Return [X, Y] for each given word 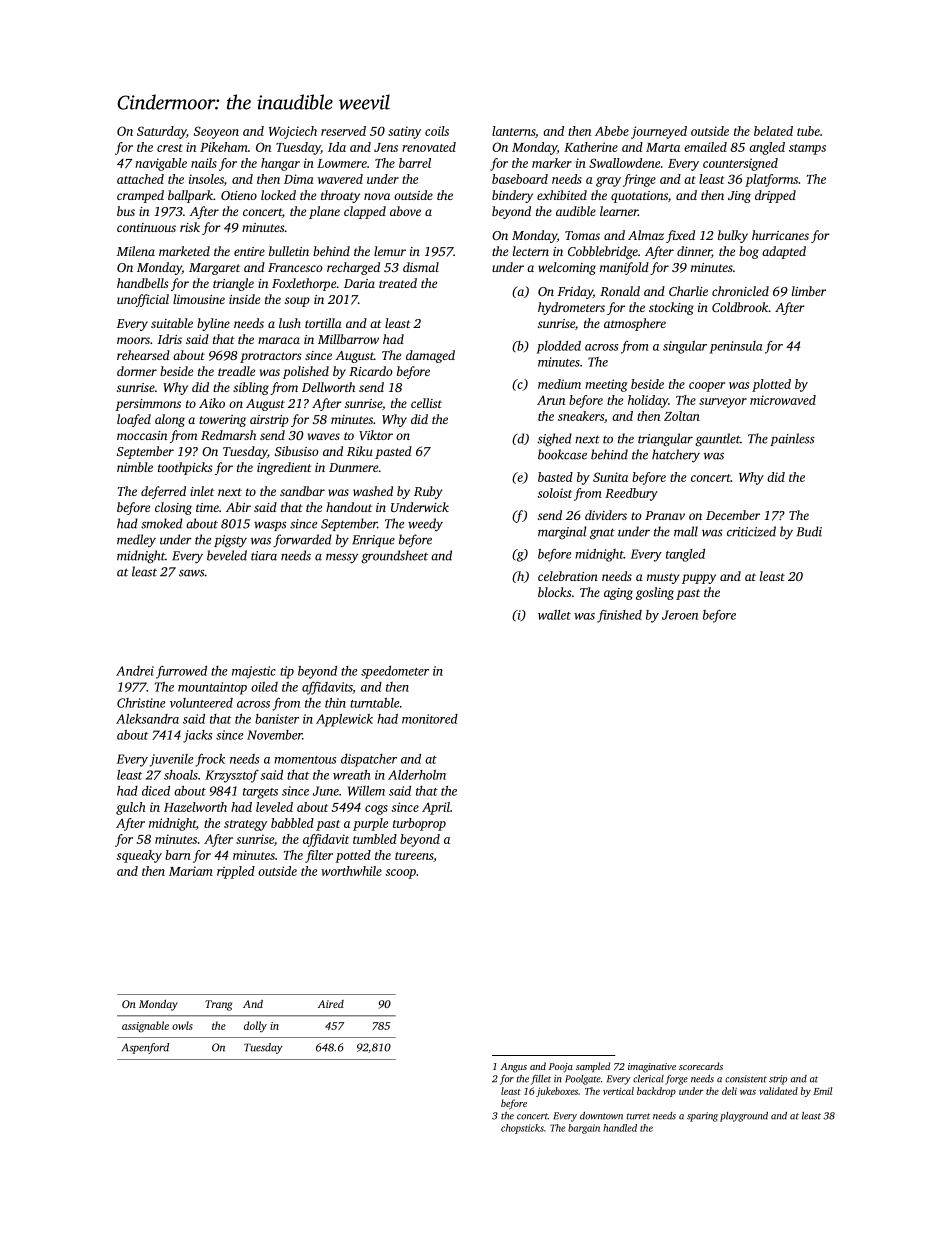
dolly [255, 1027]
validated [778, 1091]
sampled [593, 1067]
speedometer [395, 672]
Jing [739, 197]
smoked [162, 523]
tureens [414, 857]
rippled [236, 872]
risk [190, 227]
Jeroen [680, 615]
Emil [822, 1091]
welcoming [567, 268]
